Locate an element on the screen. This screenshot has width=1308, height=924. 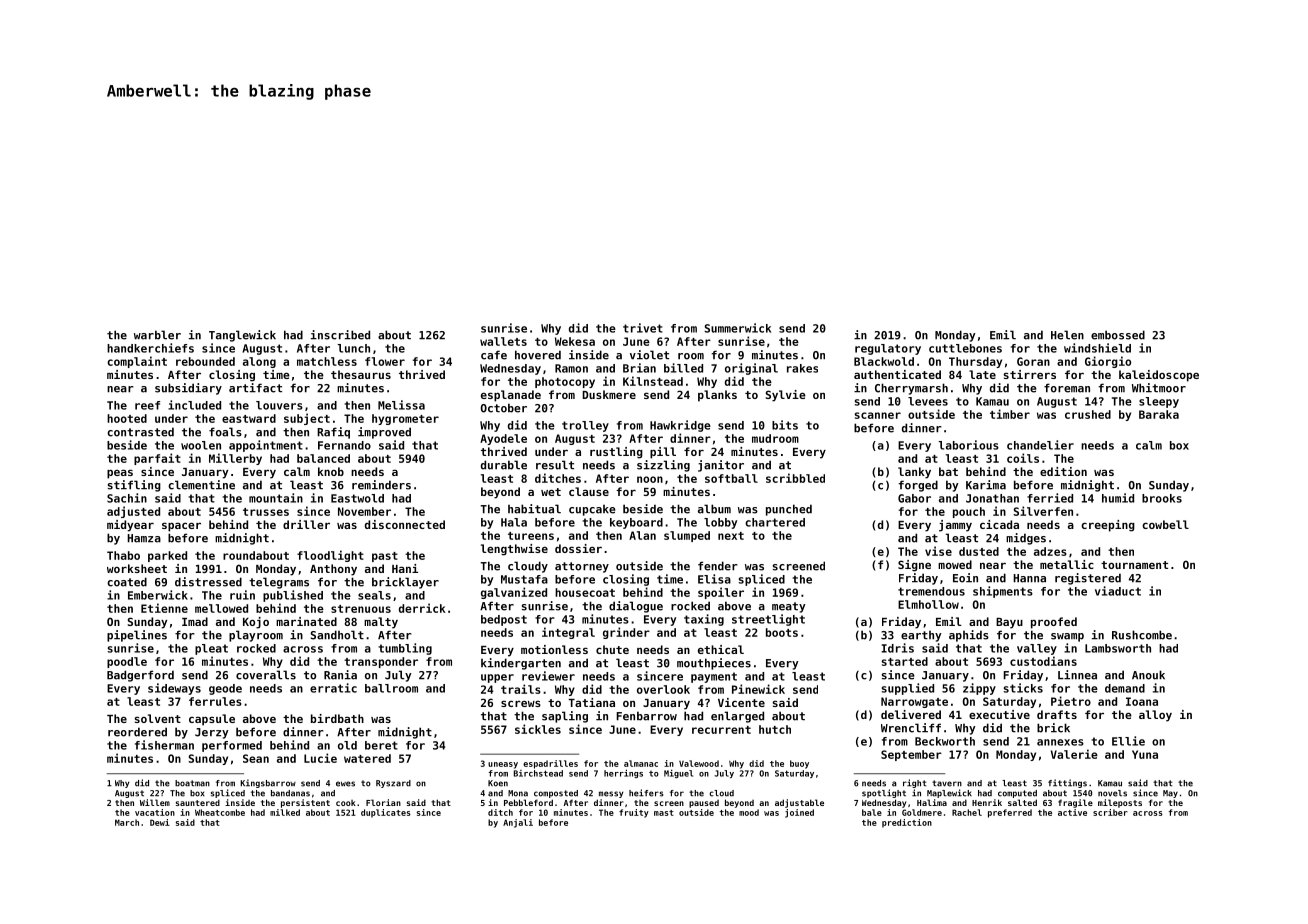
complaint is located at coordinates (137, 362).
